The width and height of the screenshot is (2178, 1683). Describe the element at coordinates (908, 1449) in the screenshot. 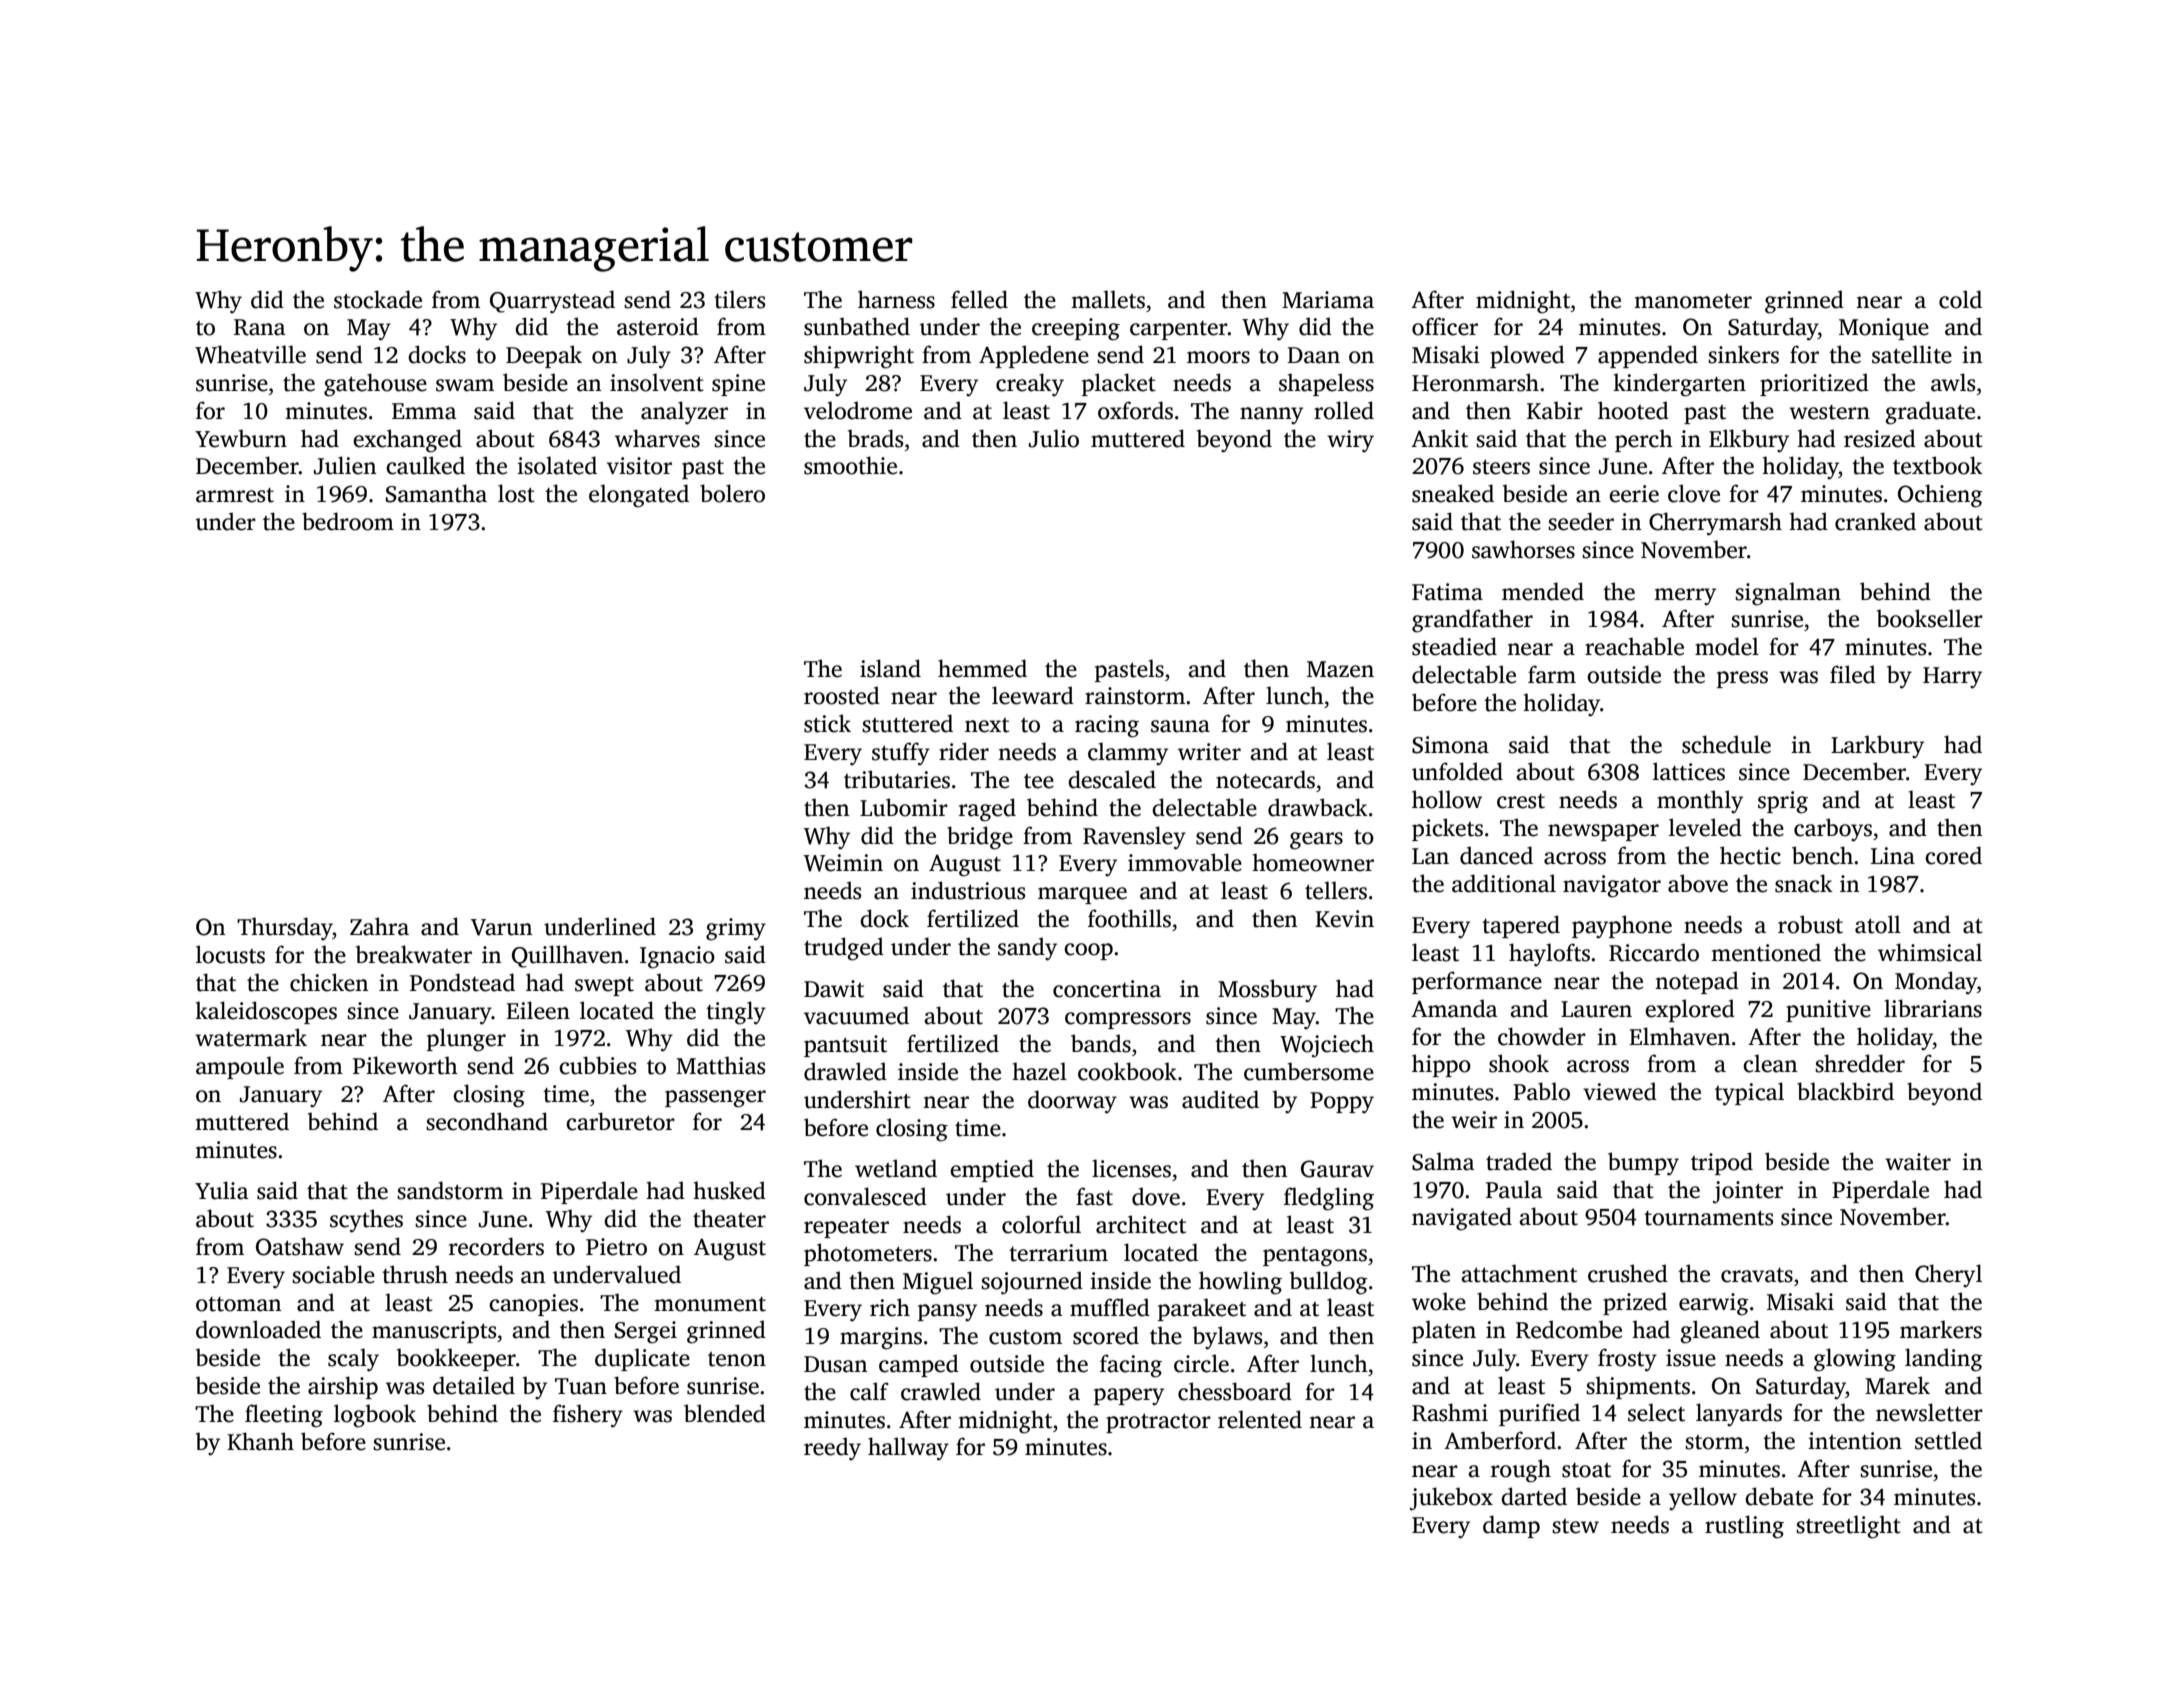

I see `hallway` at that location.
